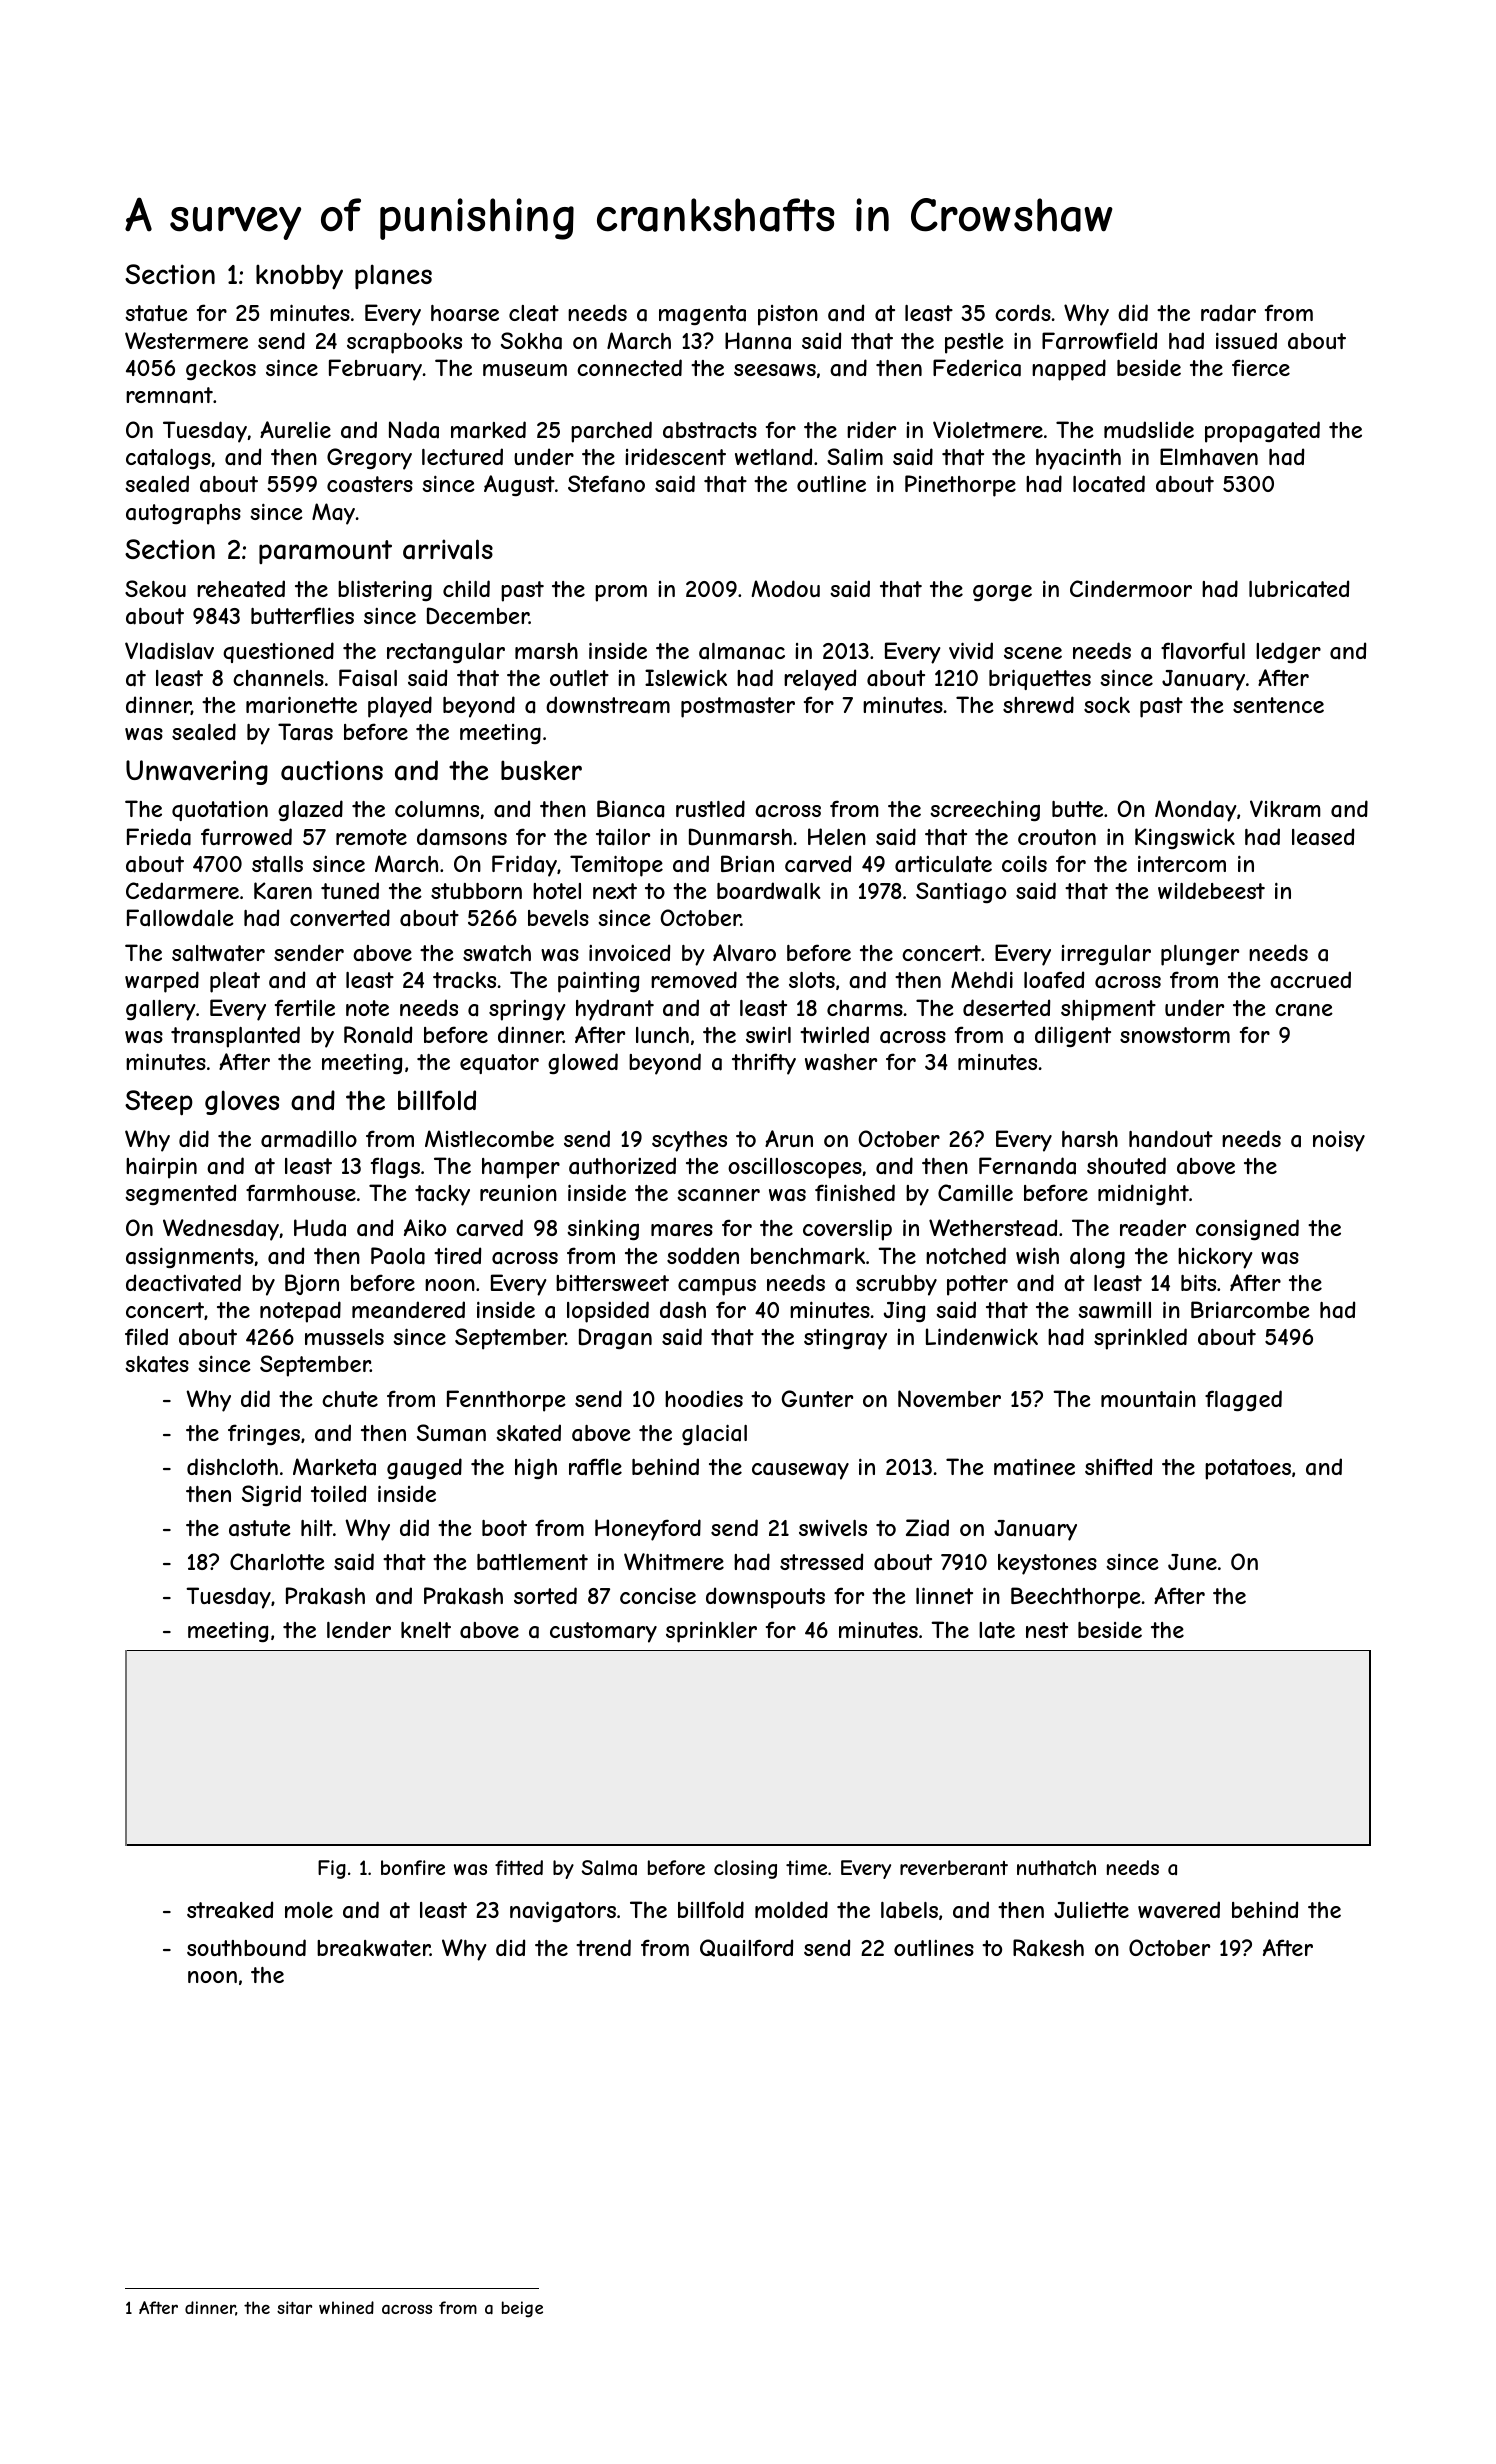 This image has width=1496, height=2464. Describe the element at coordinates (437, 809) in the image. I see `columns` at that location.
